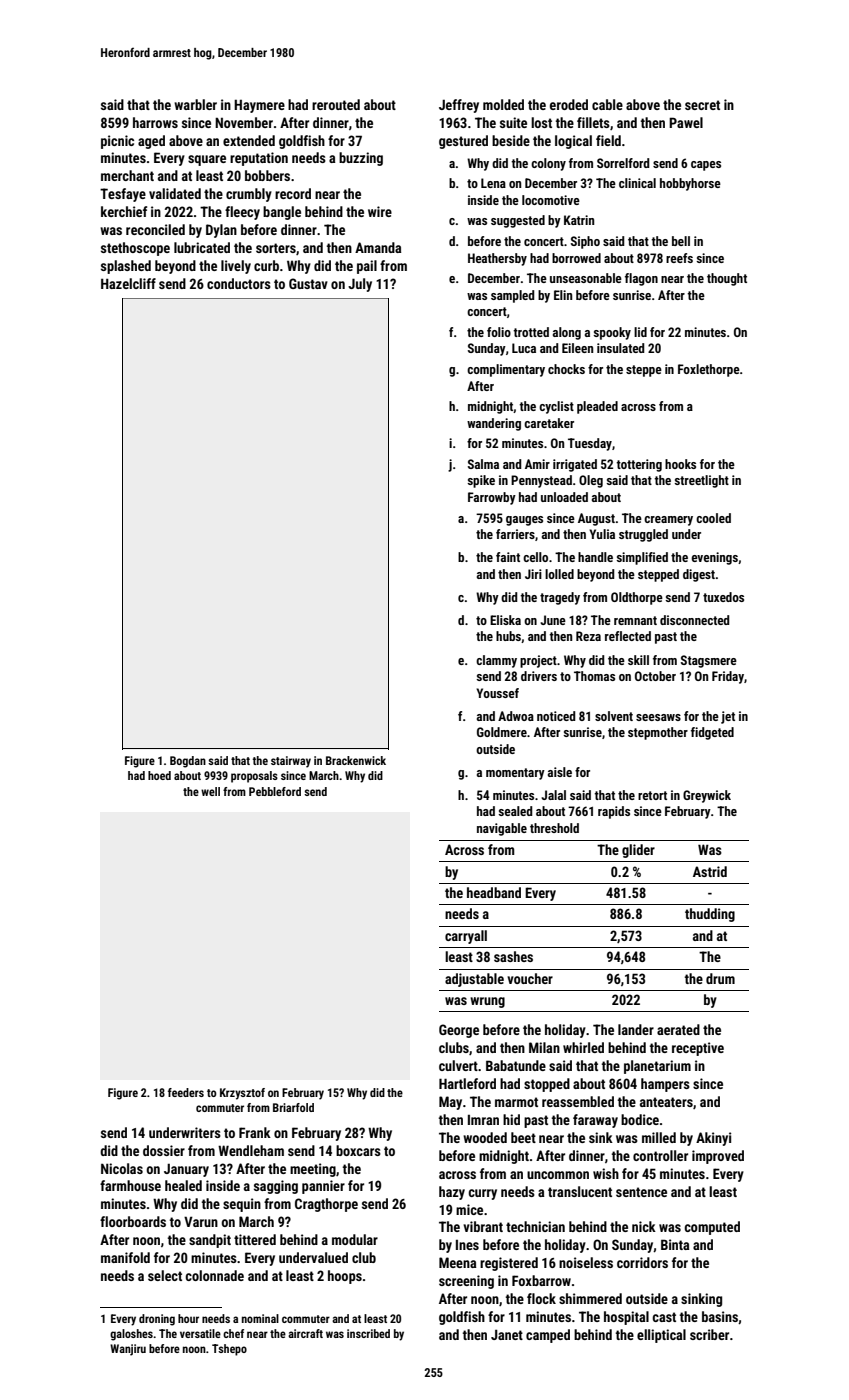  What do you see at coordinates (122, 1168) in the screenshot?
I see `Nicolas` at bounding box center [122, 1168].
